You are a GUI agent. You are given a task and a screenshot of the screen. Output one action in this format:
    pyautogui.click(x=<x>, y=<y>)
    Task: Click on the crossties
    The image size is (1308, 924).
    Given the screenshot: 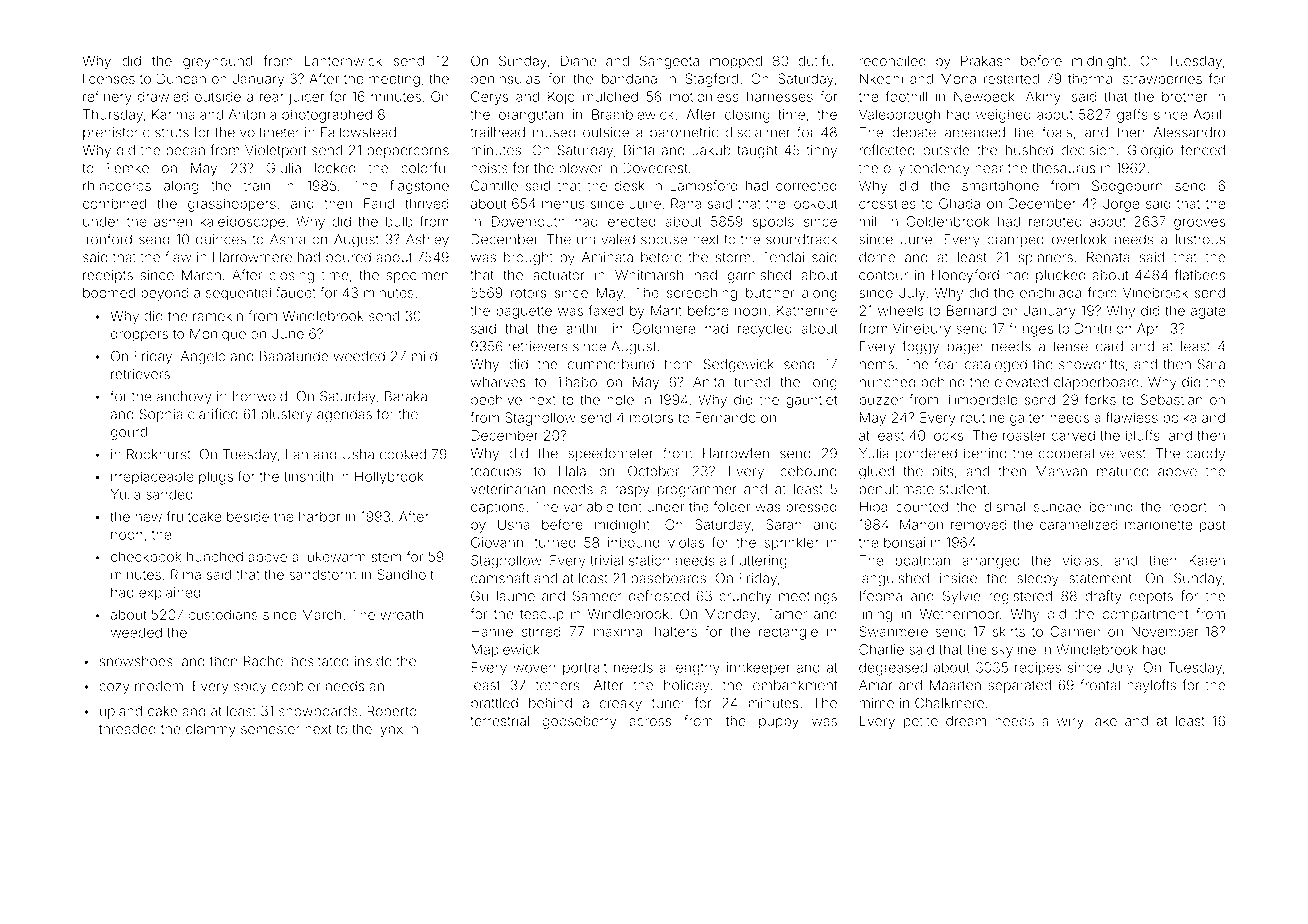 What is the action you would take?
    pyautogui.click(x=887, y=203)
